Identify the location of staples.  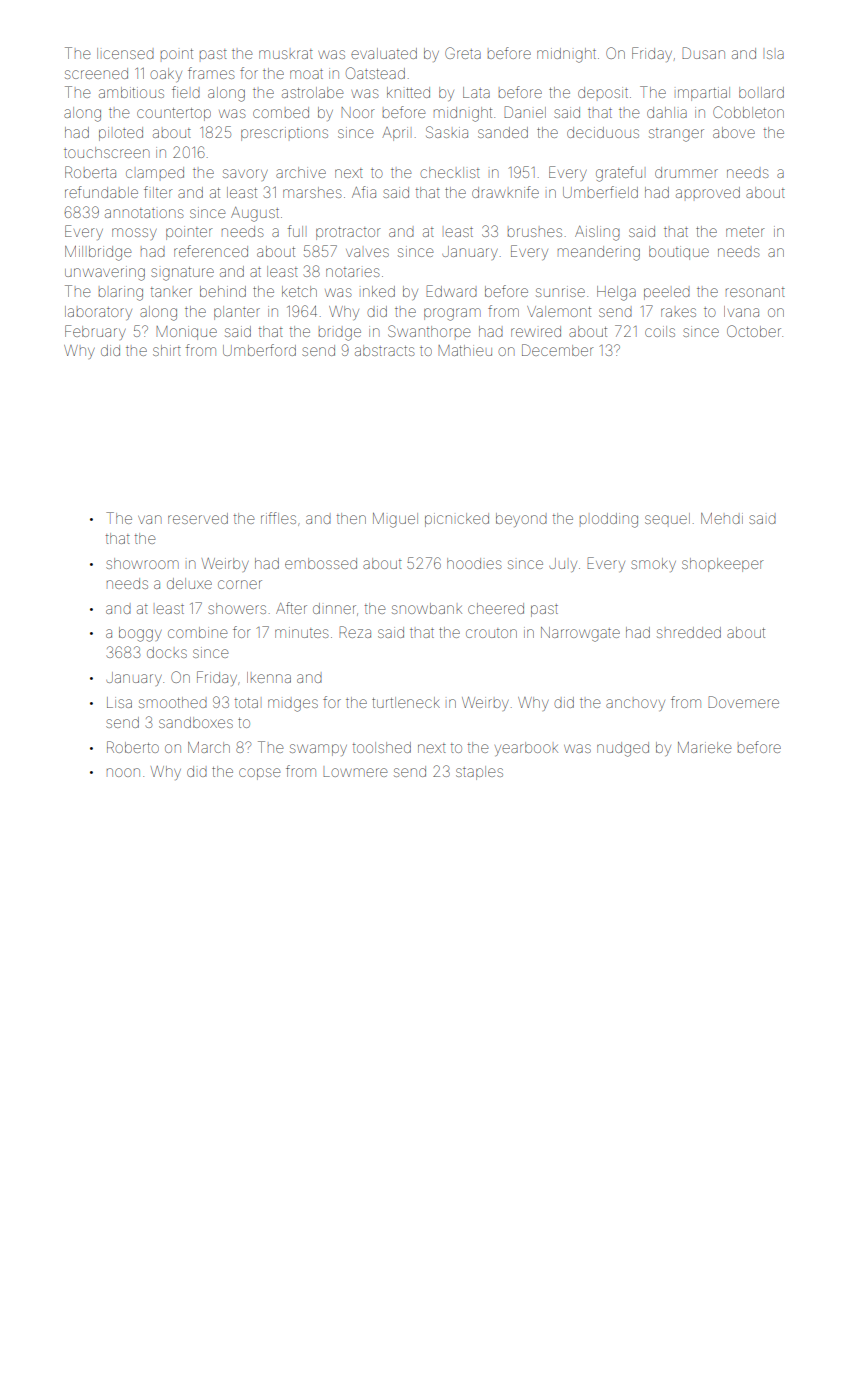
(479, 773).
